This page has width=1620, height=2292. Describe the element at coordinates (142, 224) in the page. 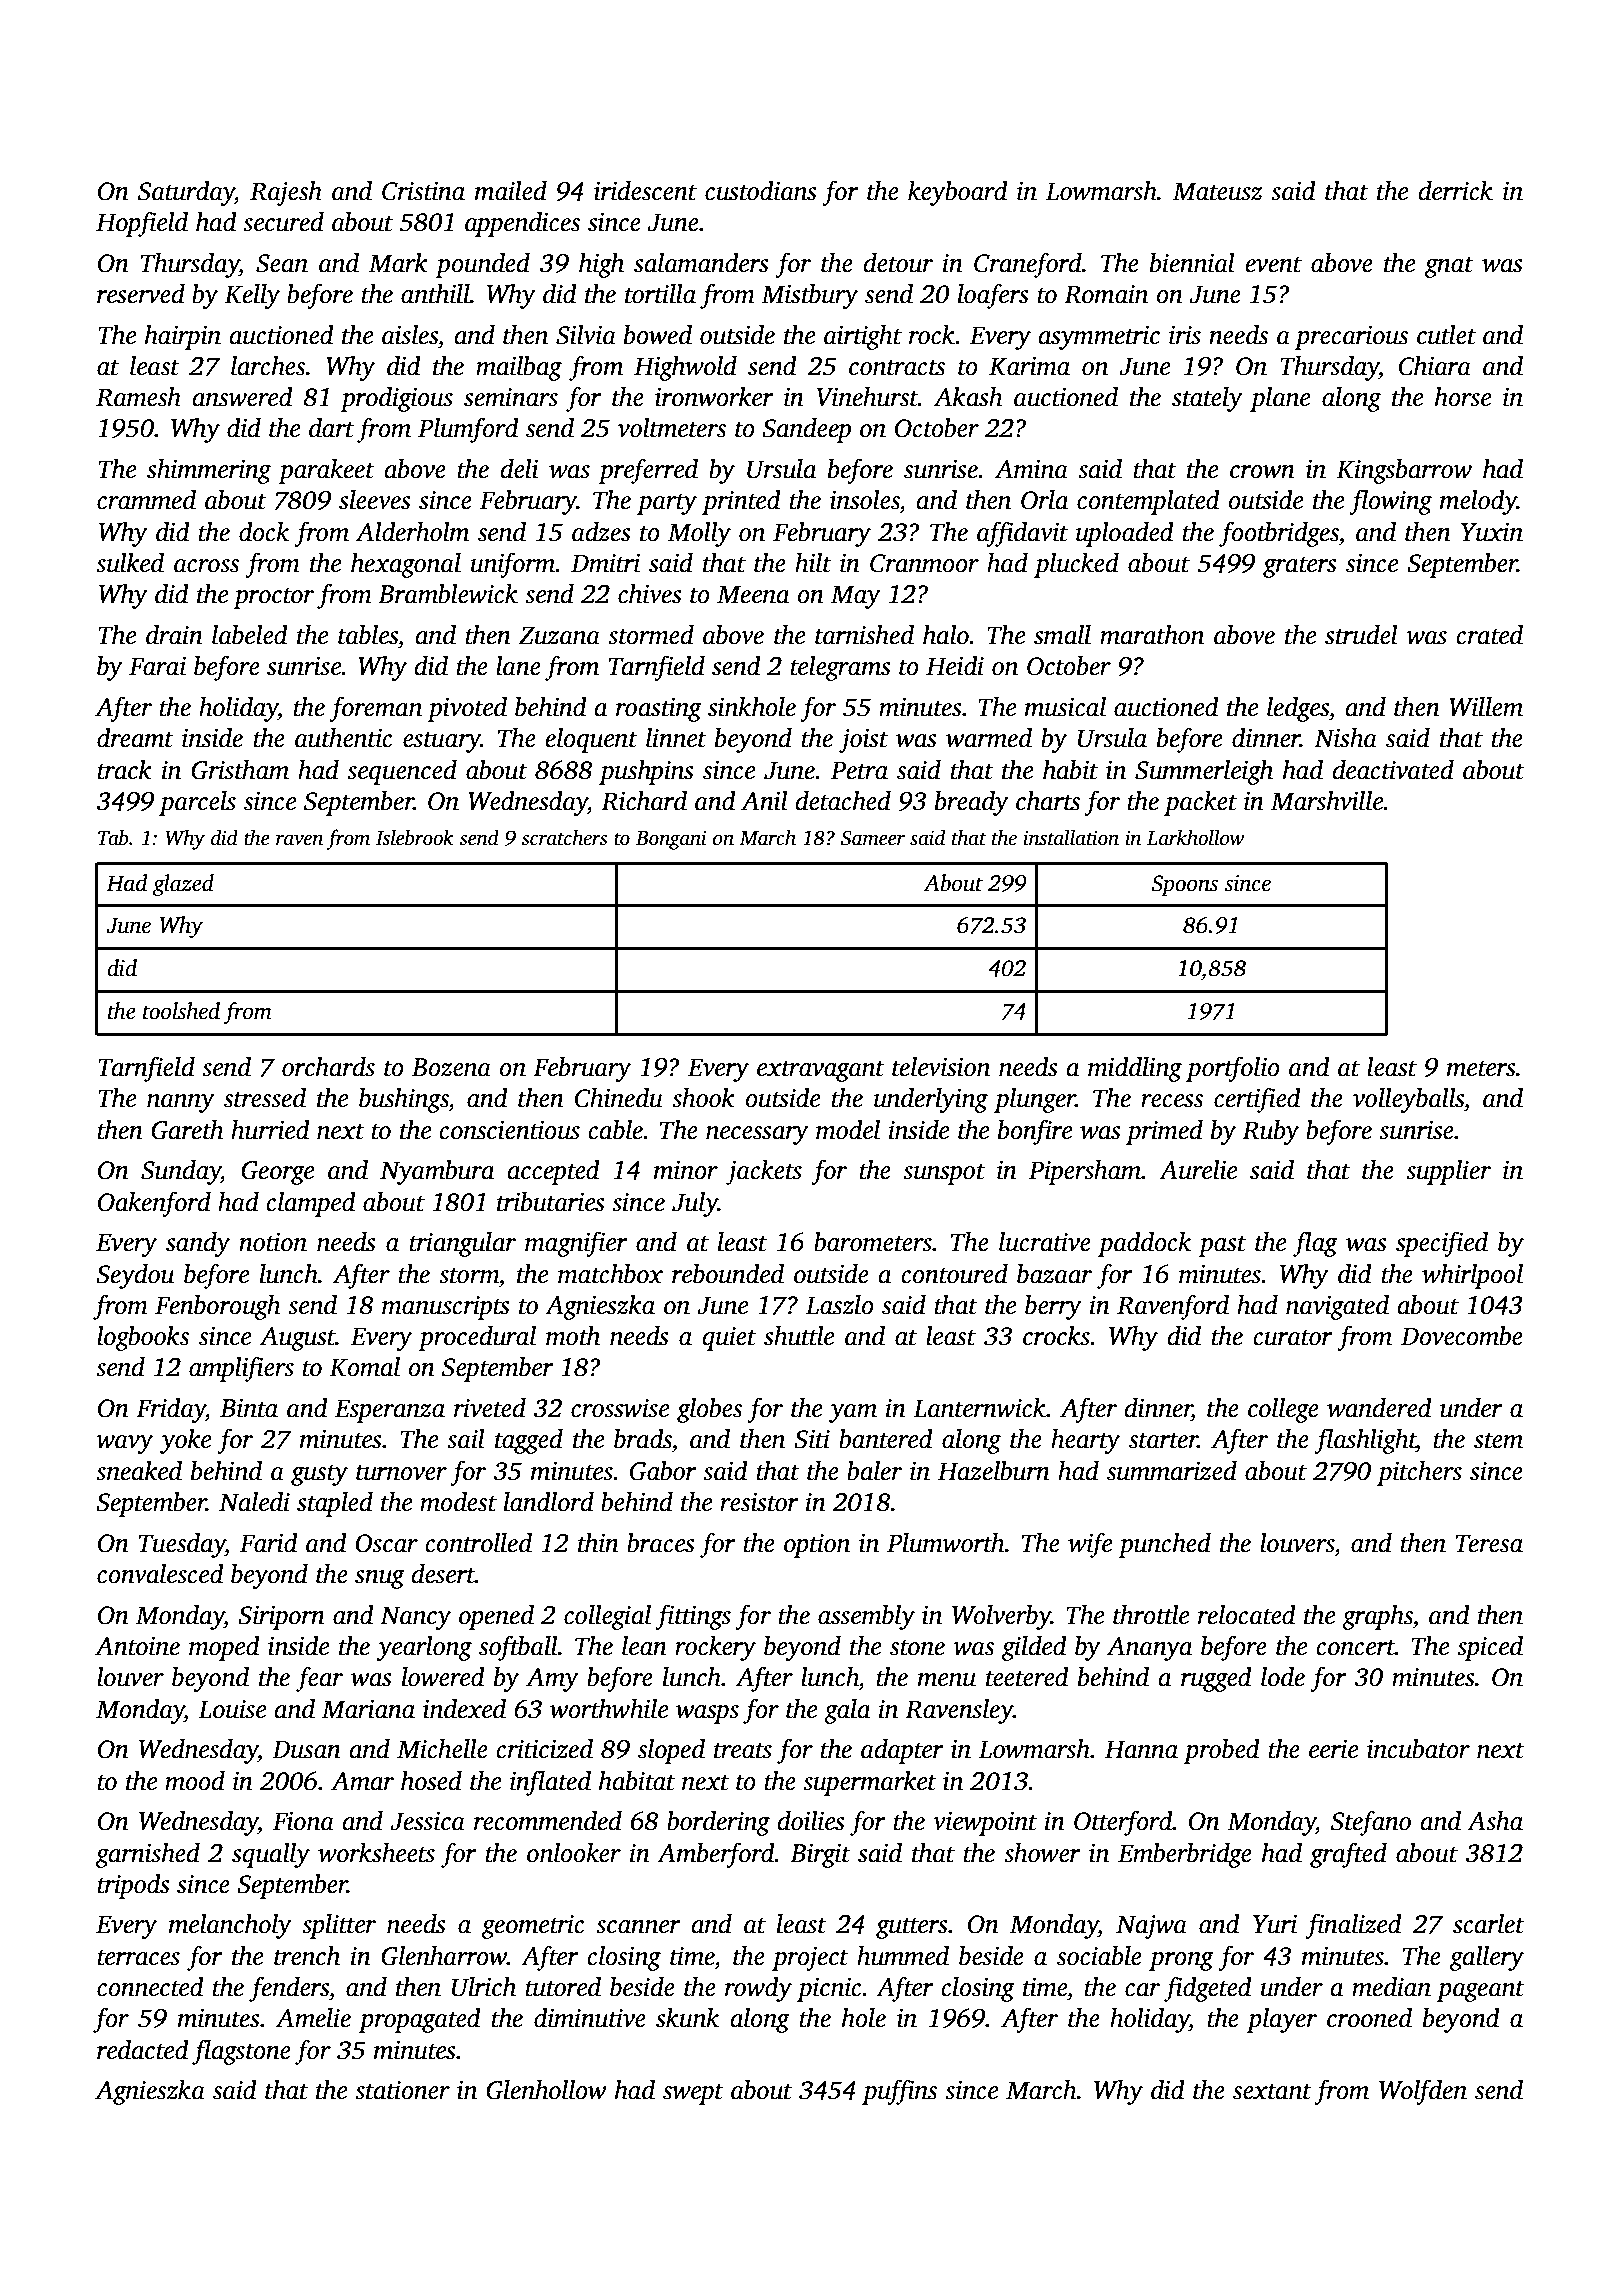

I see `Hopfield` at that location.
